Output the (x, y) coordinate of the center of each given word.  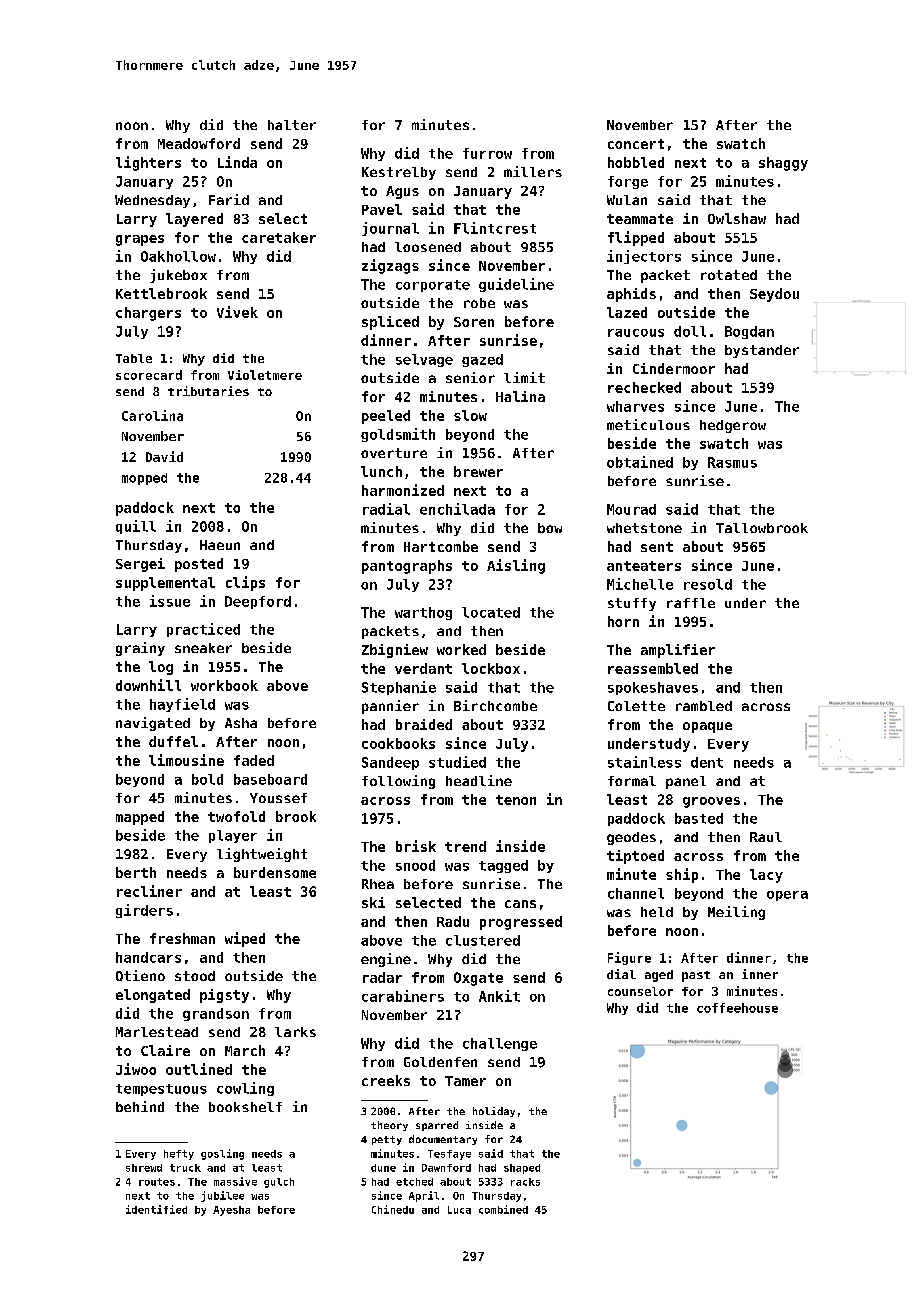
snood (415, 865)
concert (636, 144)
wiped (245, 939)
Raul (766, 837)
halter (292, 125)
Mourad (631, 509)
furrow (487, 153)
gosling (222, 1154)
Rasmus (732, 462)
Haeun (220, 545)
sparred (437, 1126)
